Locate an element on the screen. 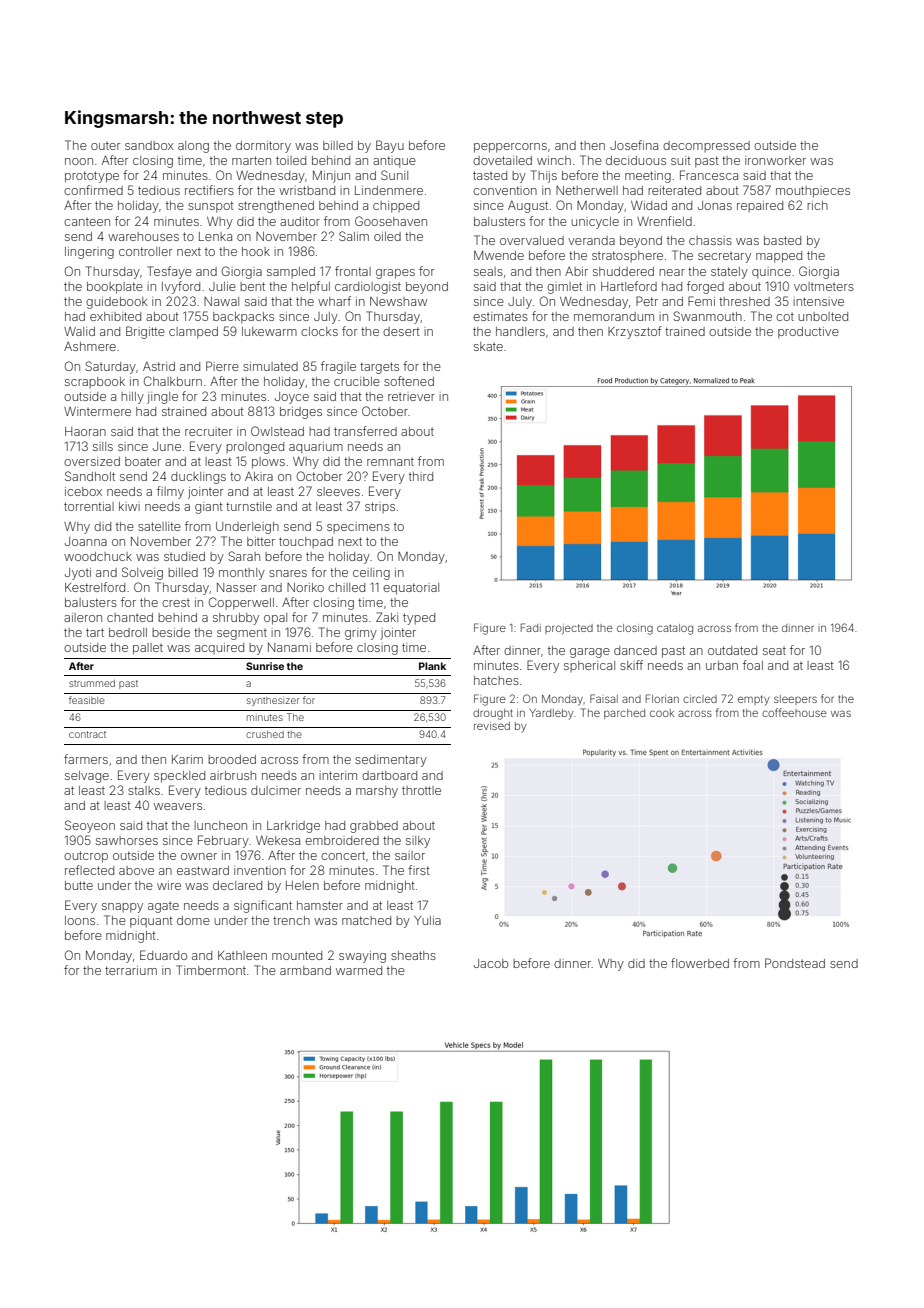 The width and height of the screenshot is (924, 1308). armband is located at coordinates (305, 970).
